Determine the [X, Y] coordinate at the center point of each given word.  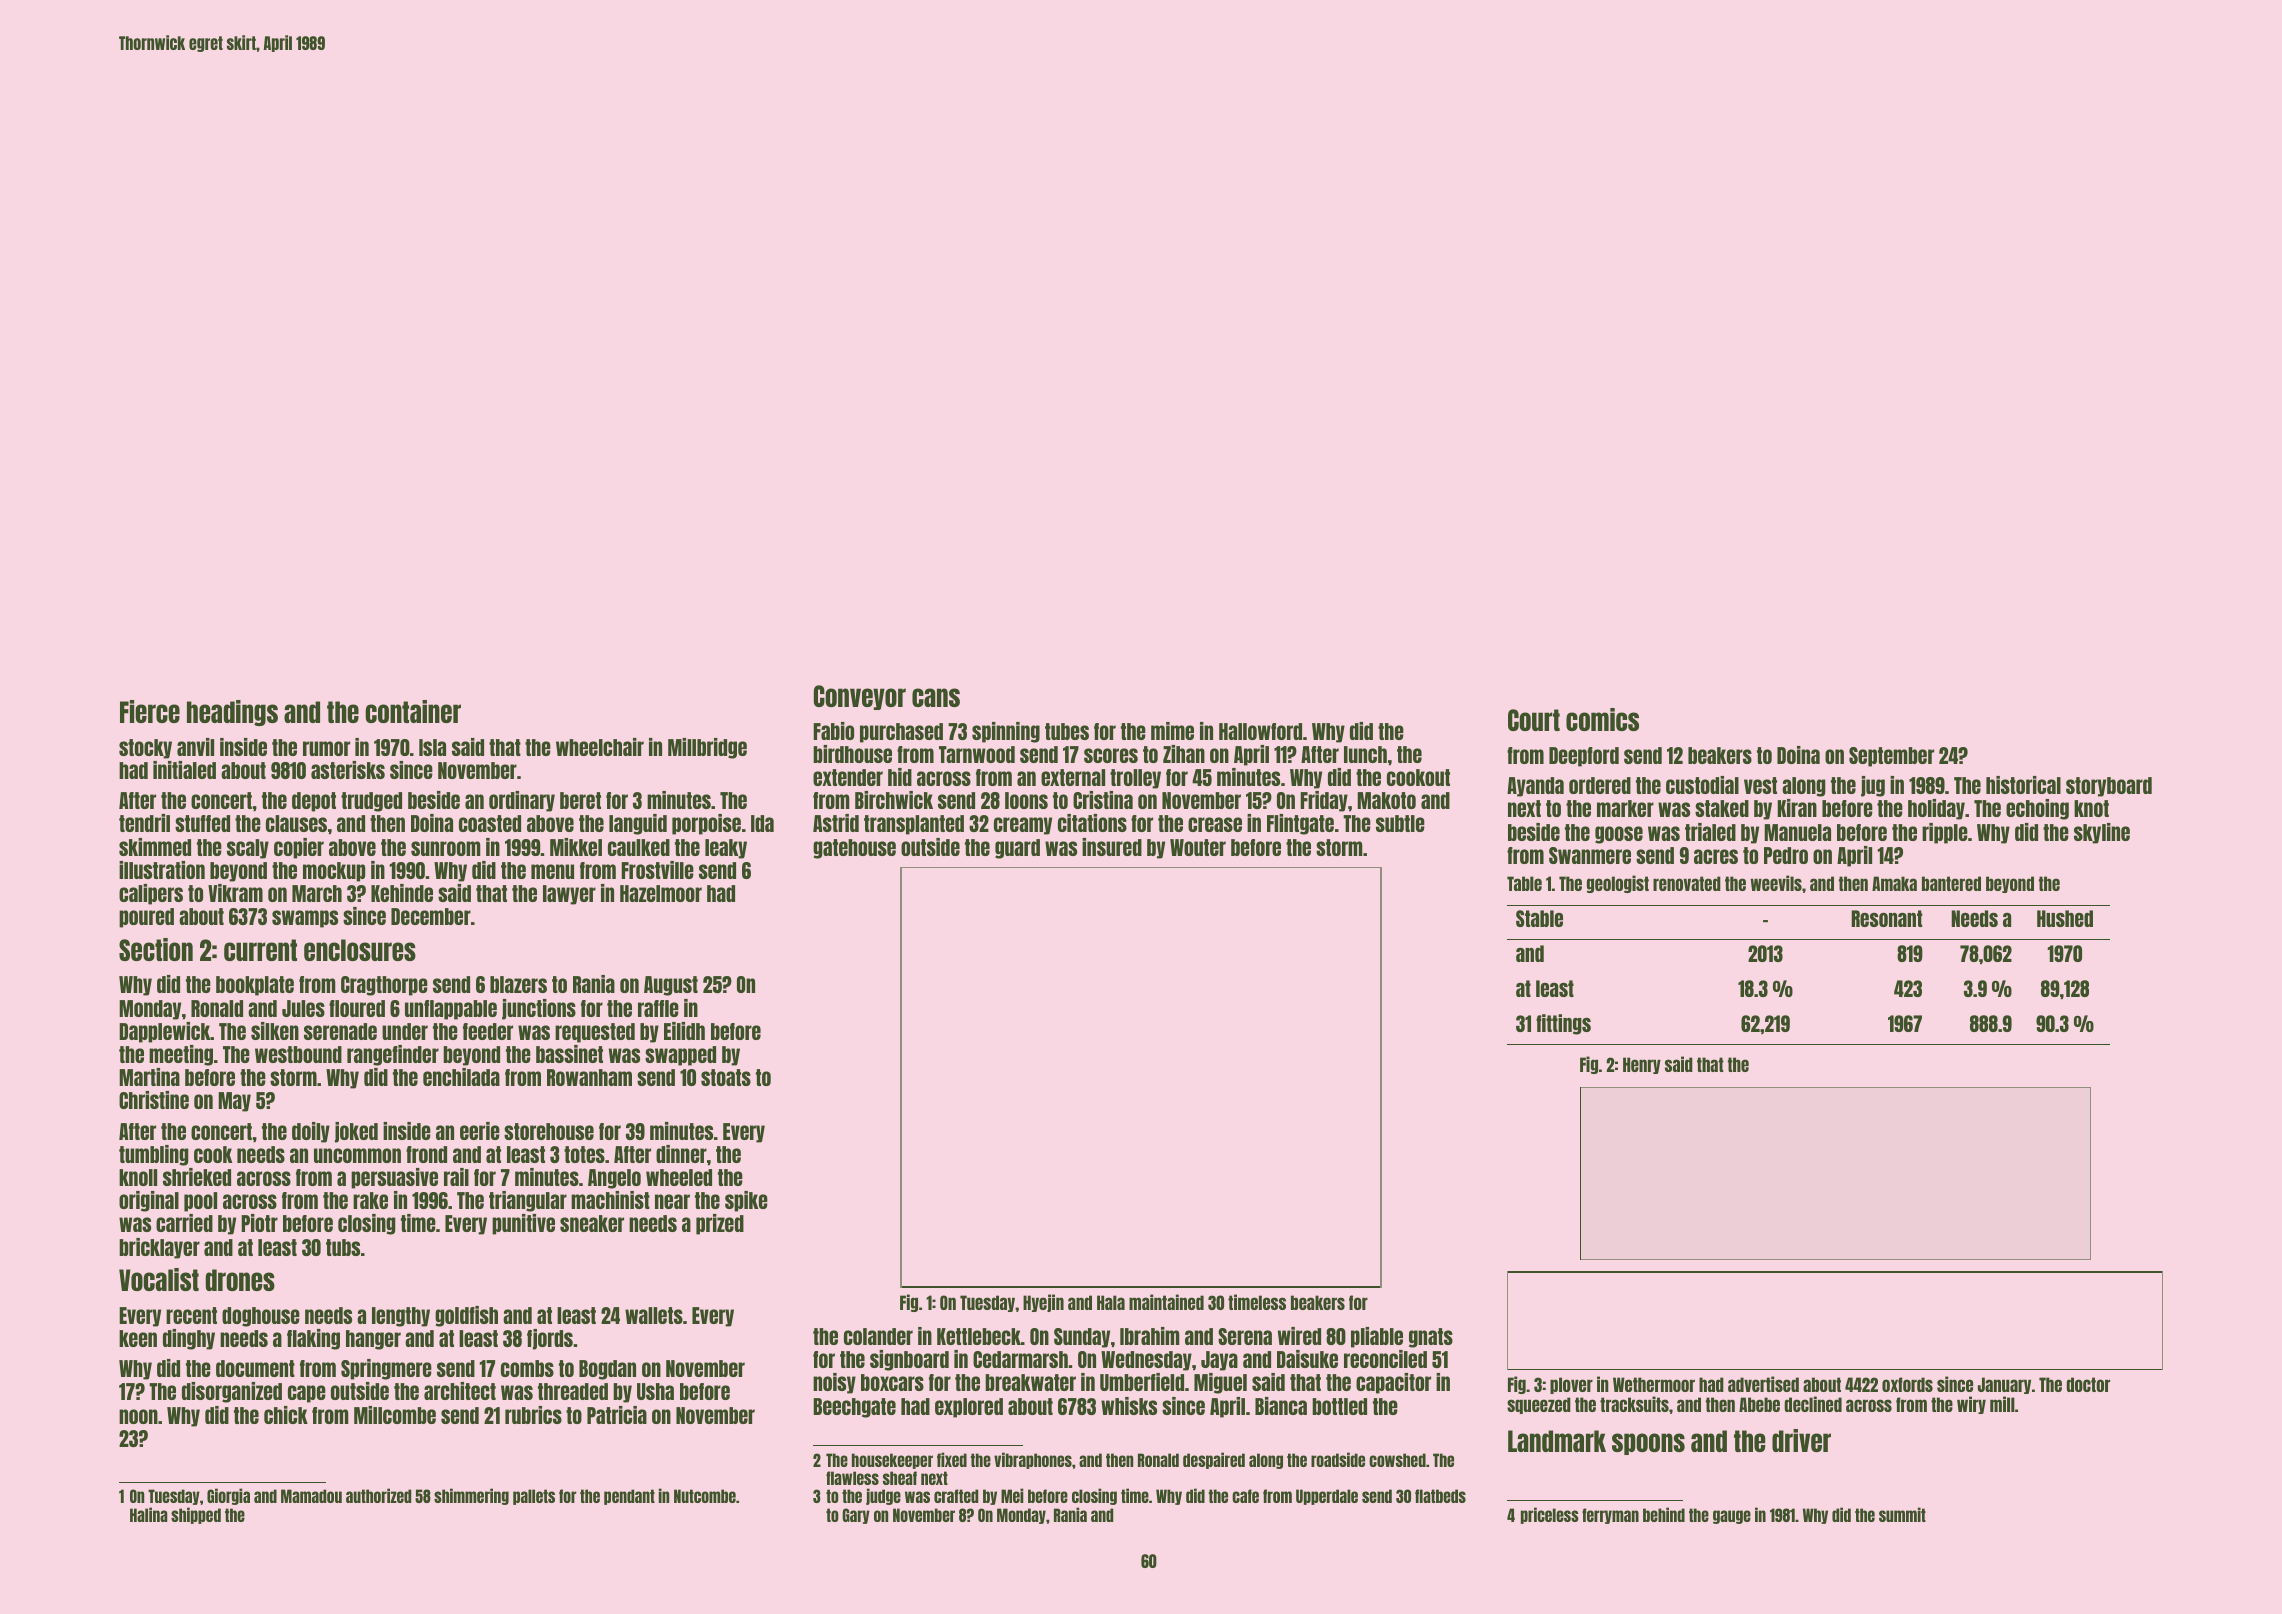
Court [1534, 720]
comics [1602, 719]
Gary [856, 1516]
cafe [1245, 1496]
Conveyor [860, 697]
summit [1902, 1514]
